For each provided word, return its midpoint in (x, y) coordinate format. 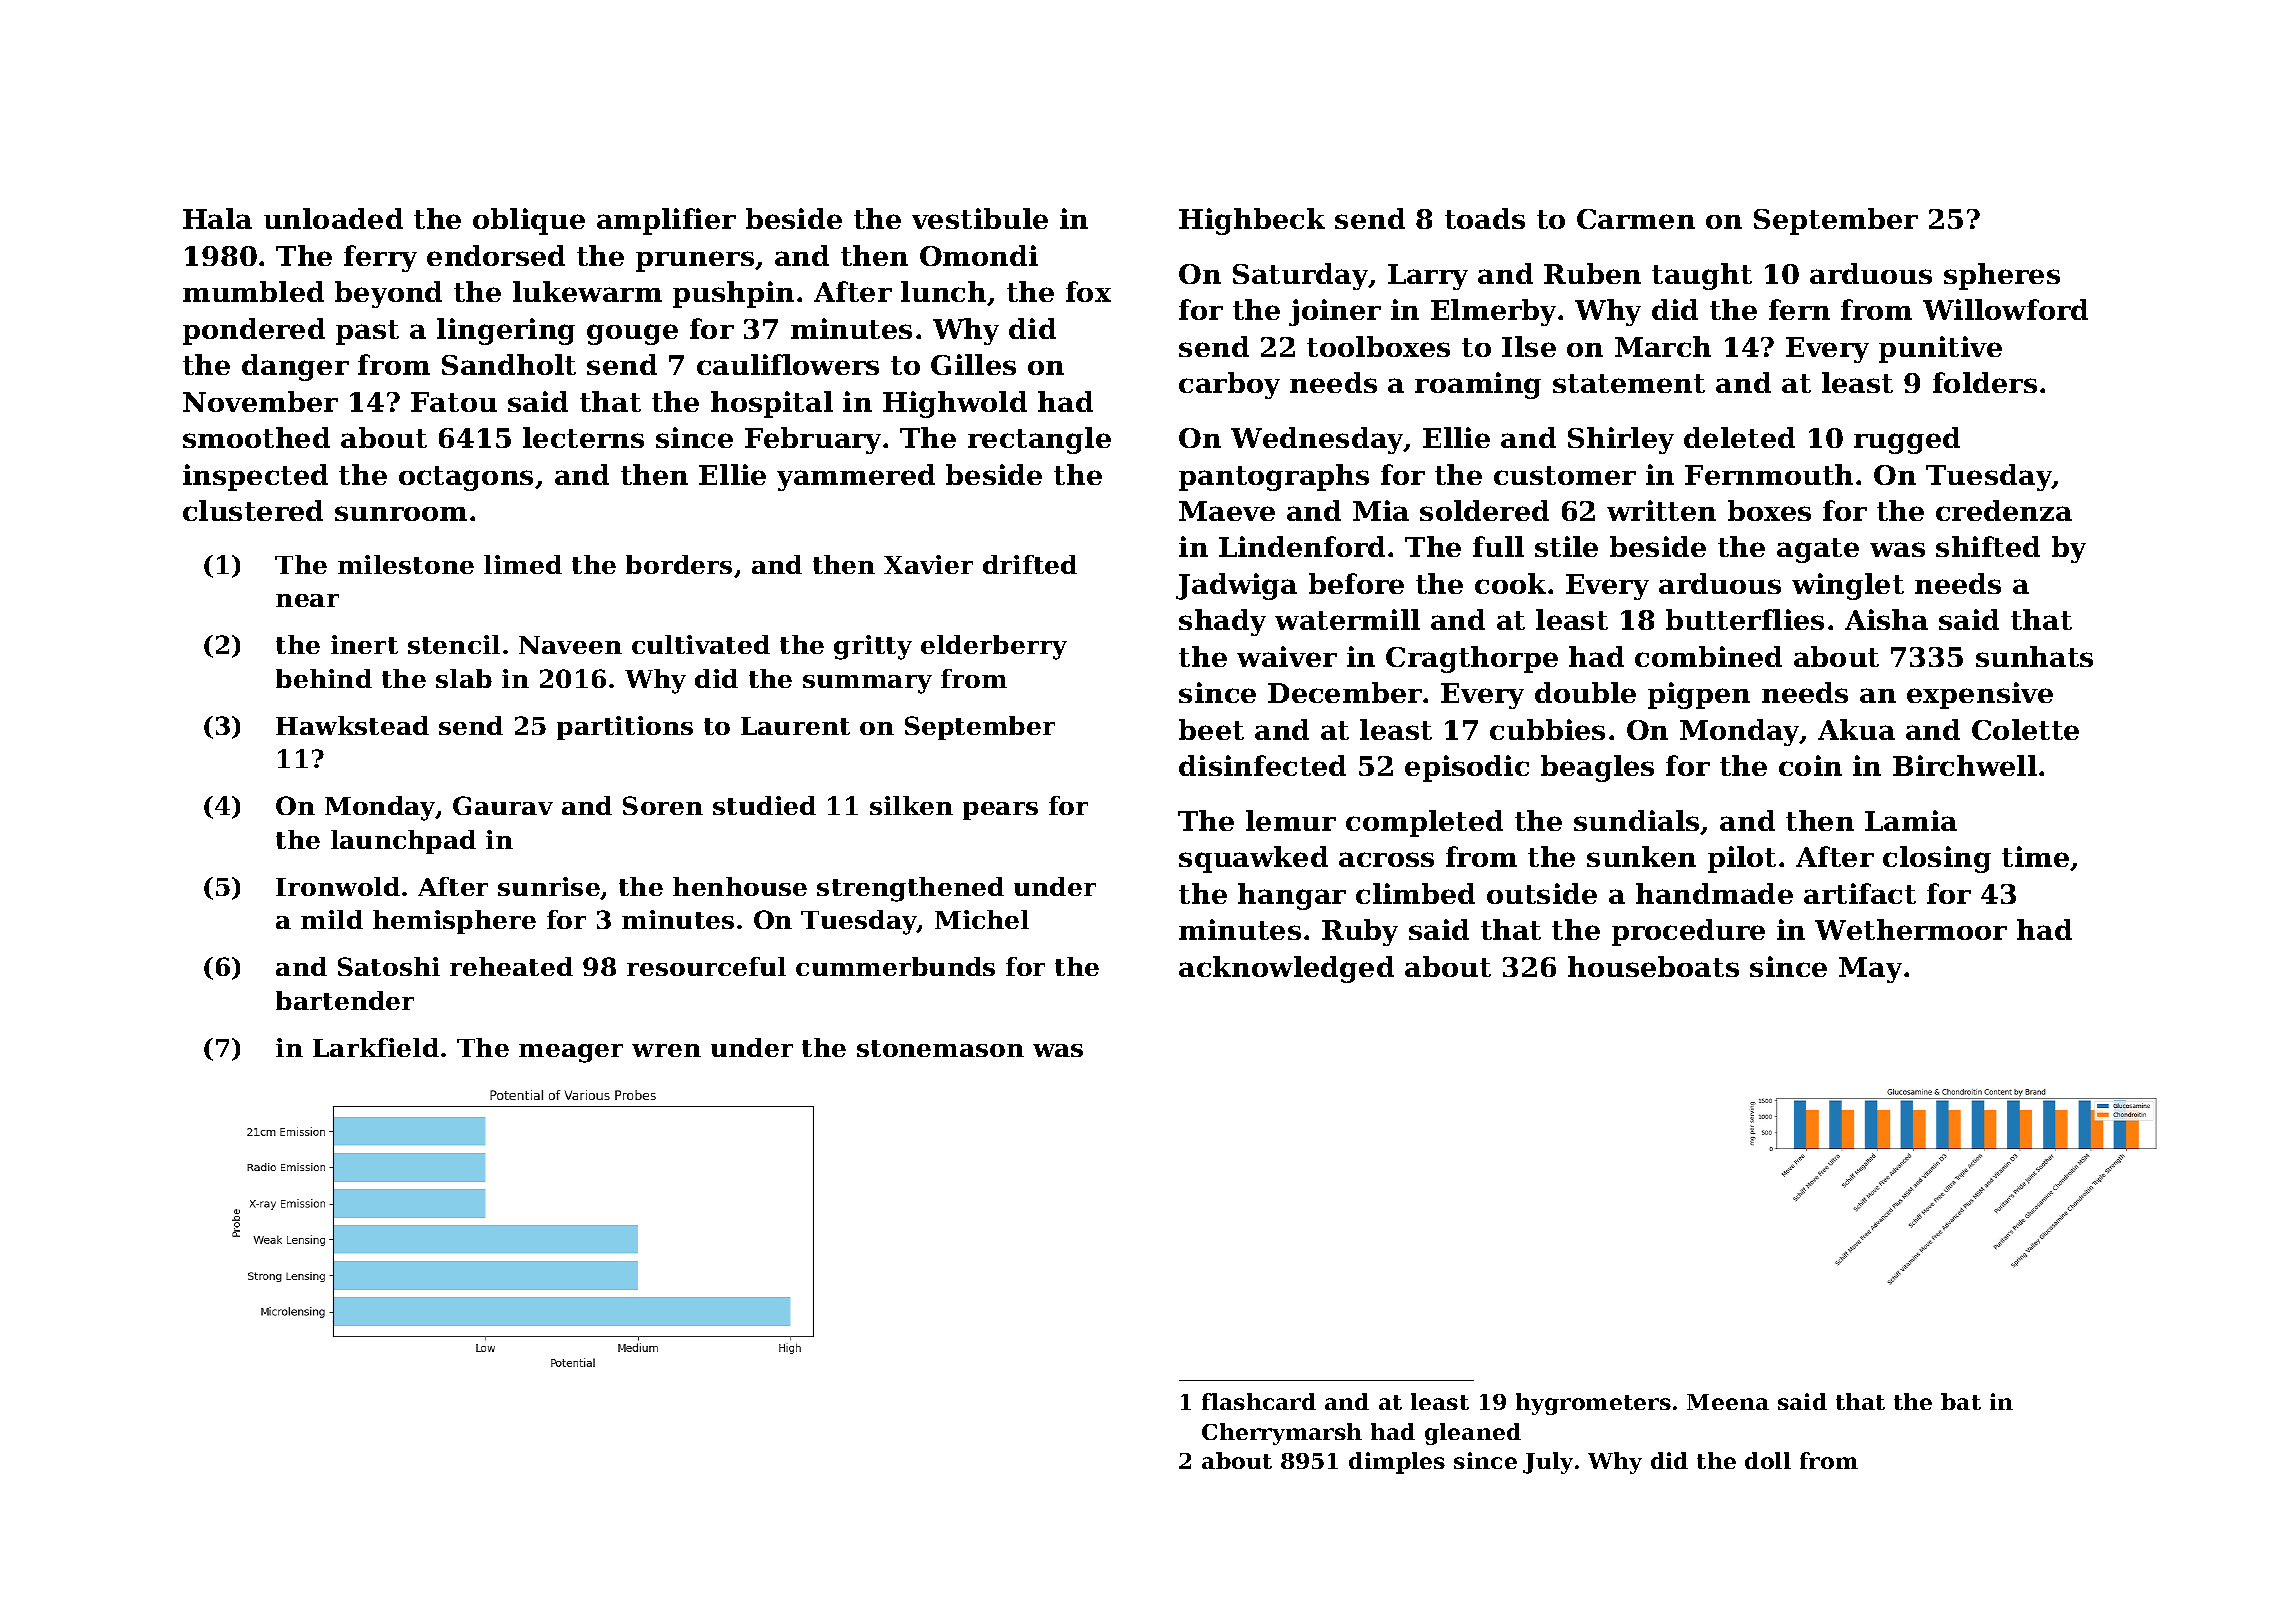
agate (1818, 550)
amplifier (666, 221)
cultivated (701, 644)
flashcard (1259, 1401)
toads (1485, 218)
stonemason (940, 1048)
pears (1000, 811)
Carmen (1636, 219)
